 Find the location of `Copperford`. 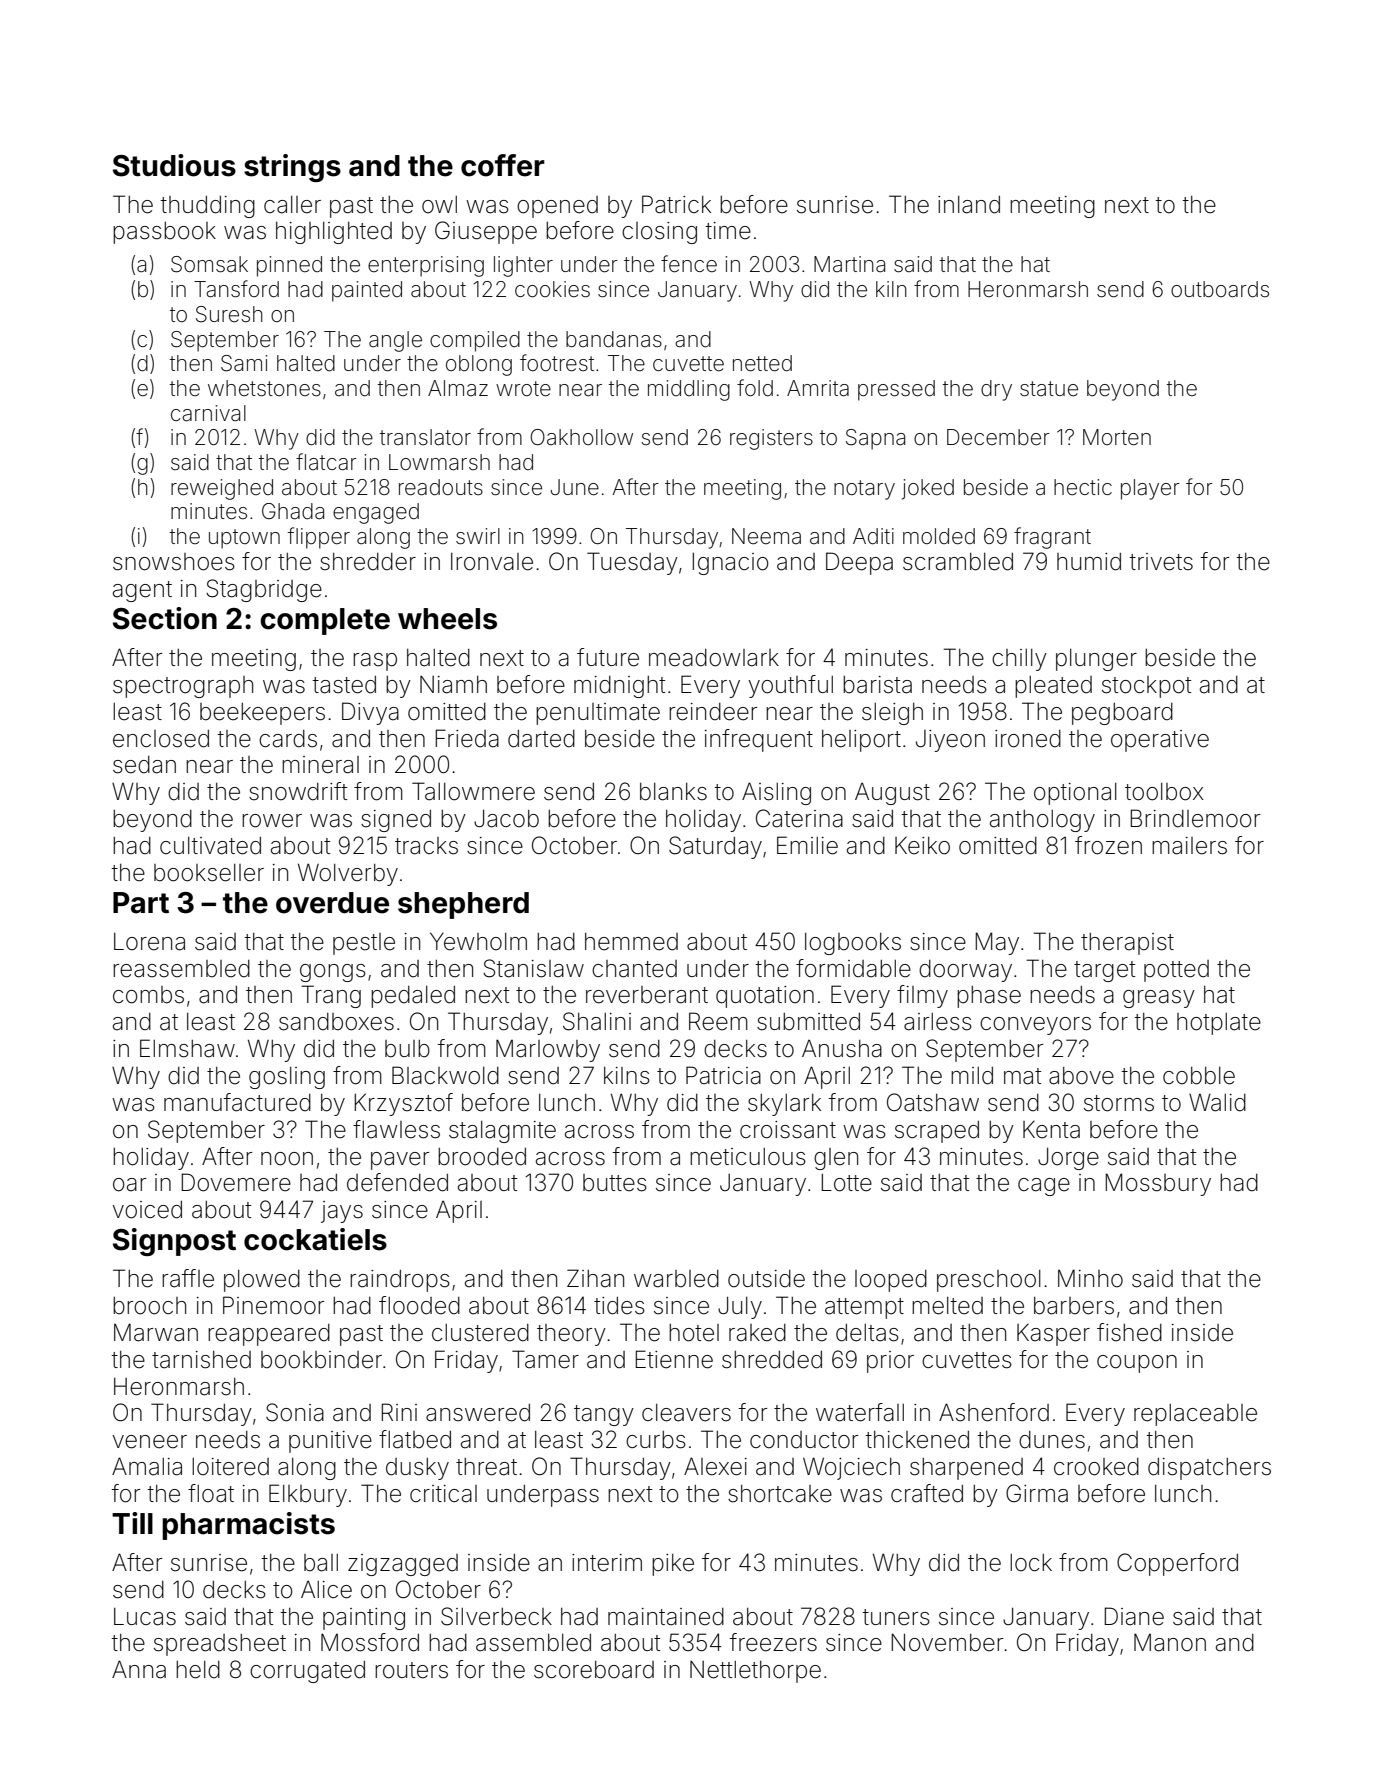

Copperford is located at coordinates (1177, 1564).
